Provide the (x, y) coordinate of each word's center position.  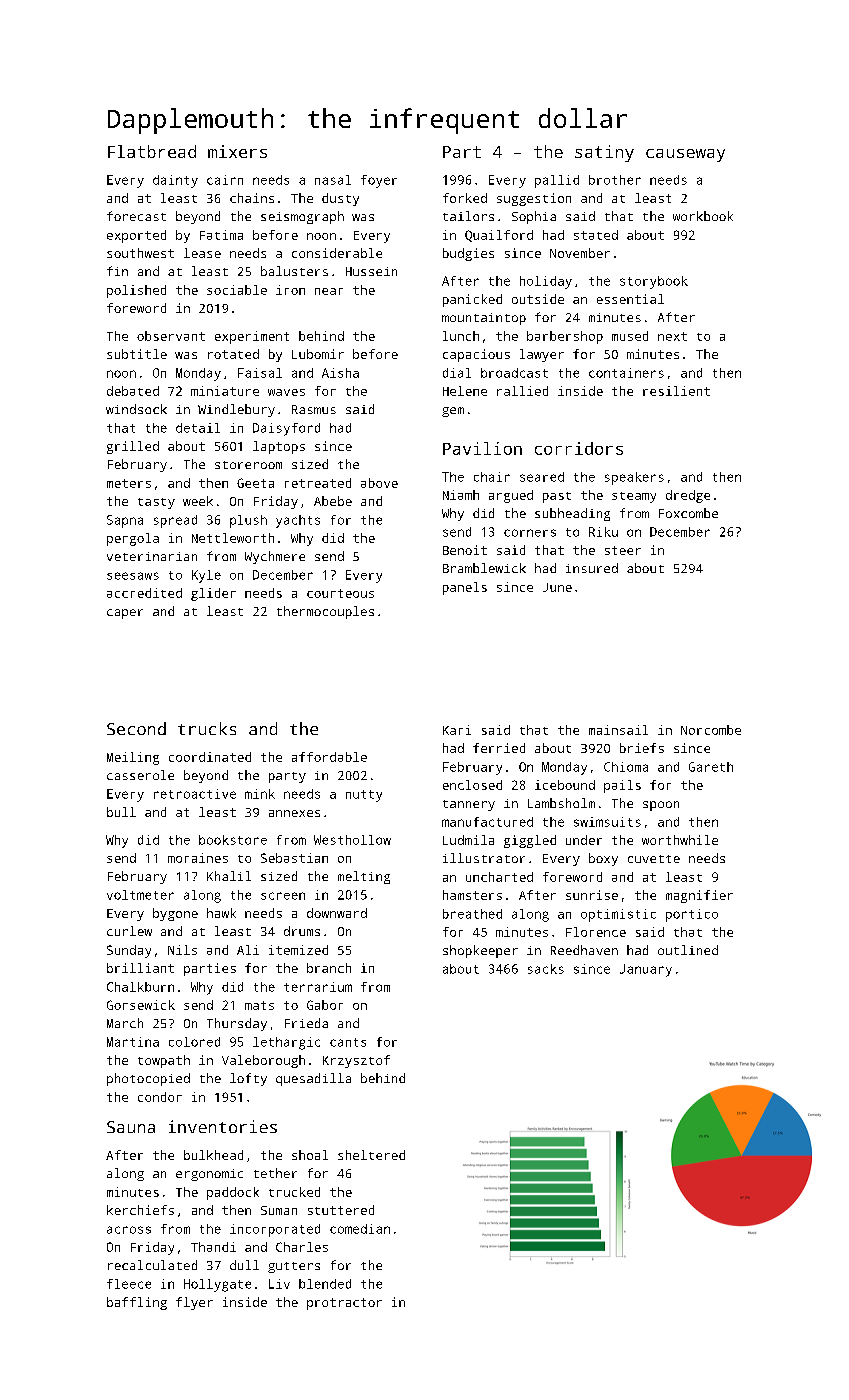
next (672, 336)
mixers (237, 151)
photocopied (148, 1079)
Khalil (229, 876)
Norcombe (711, 730)
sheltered (371, 1155)
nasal (333, 180)
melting (364, 877)
